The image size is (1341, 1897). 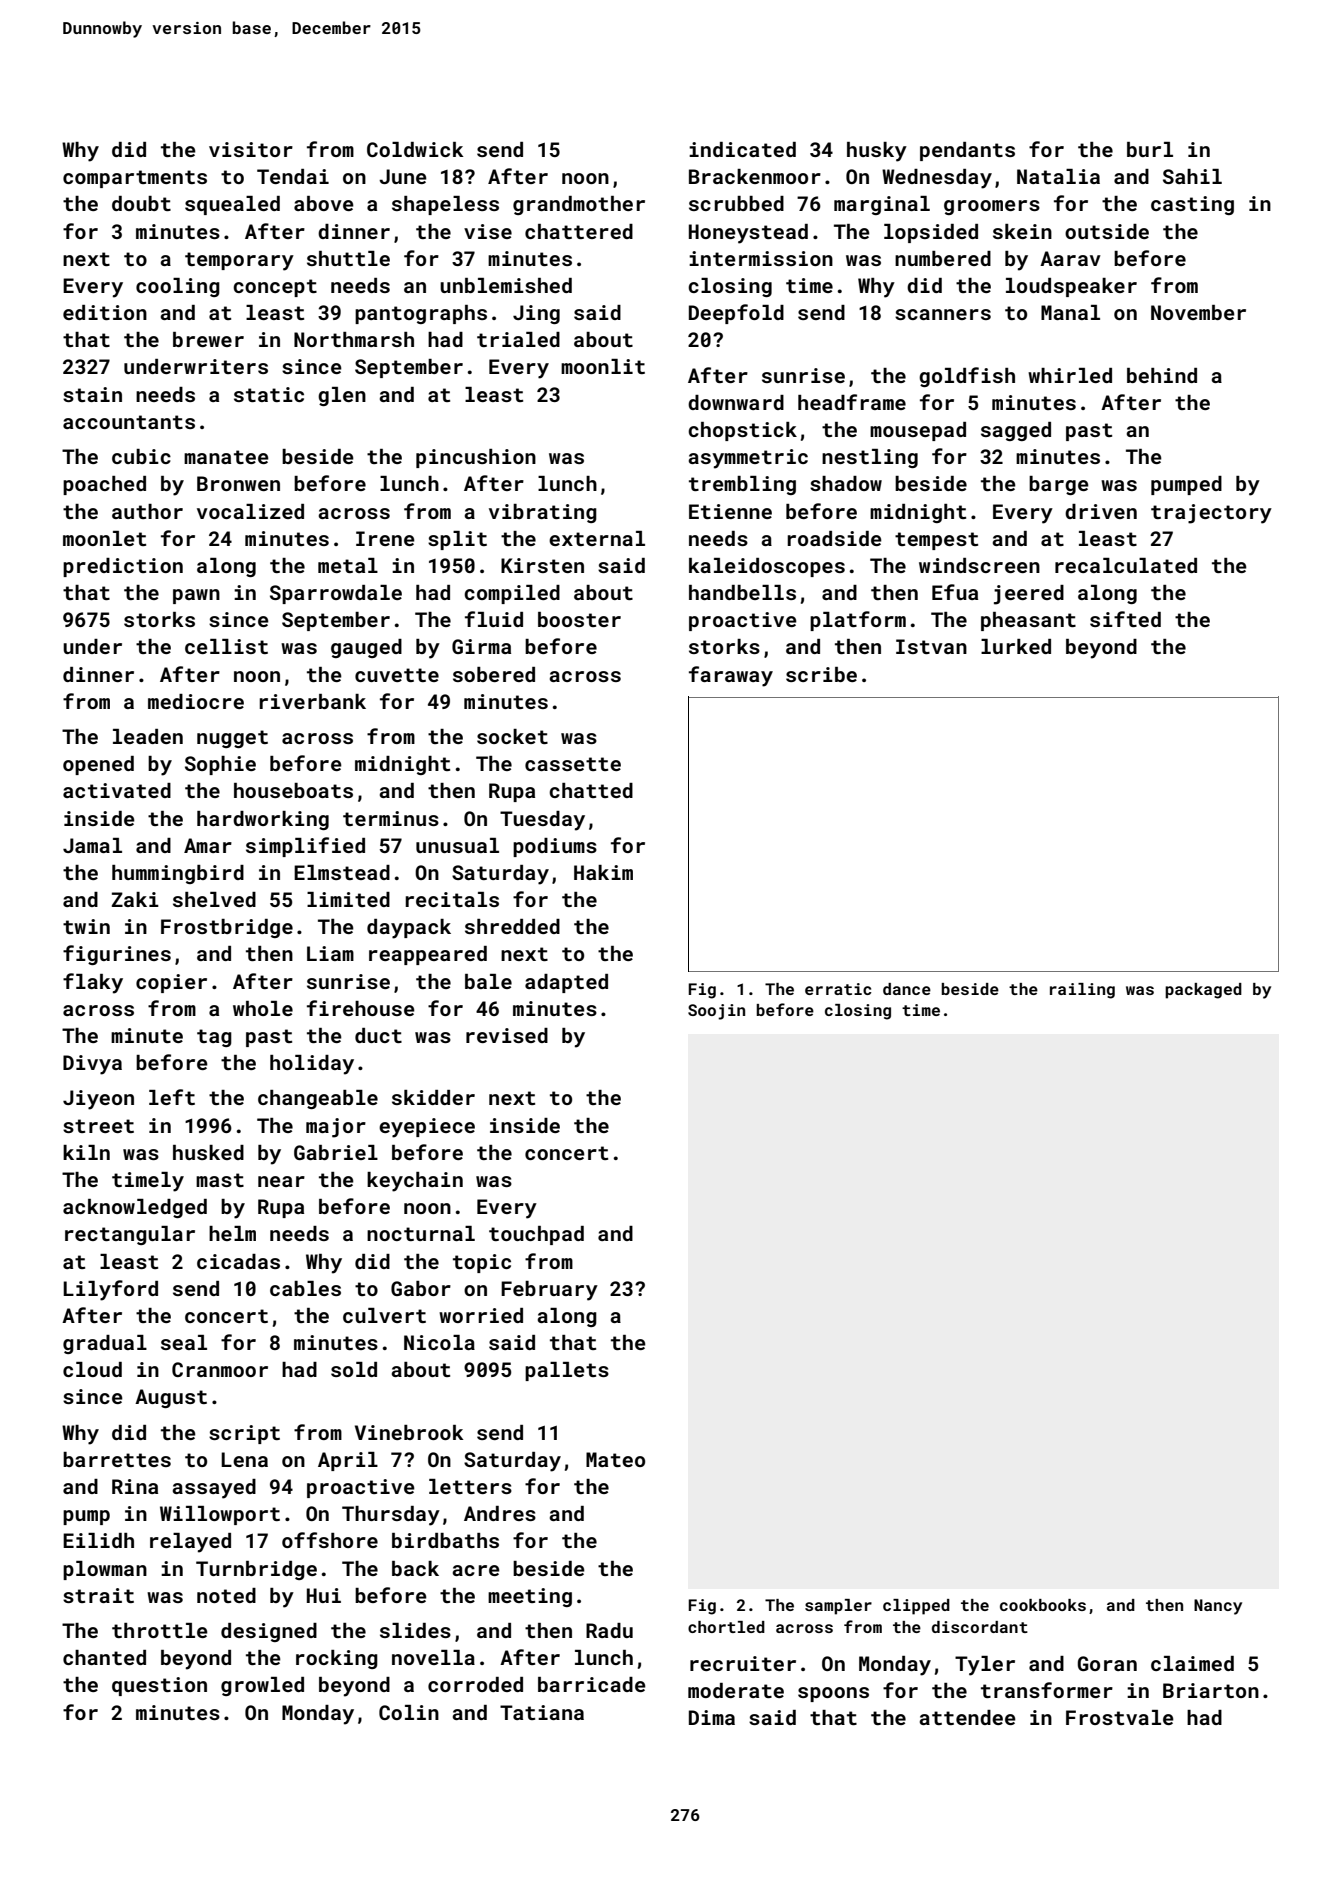 I want to click on question, so click(x=159, y=1686).
